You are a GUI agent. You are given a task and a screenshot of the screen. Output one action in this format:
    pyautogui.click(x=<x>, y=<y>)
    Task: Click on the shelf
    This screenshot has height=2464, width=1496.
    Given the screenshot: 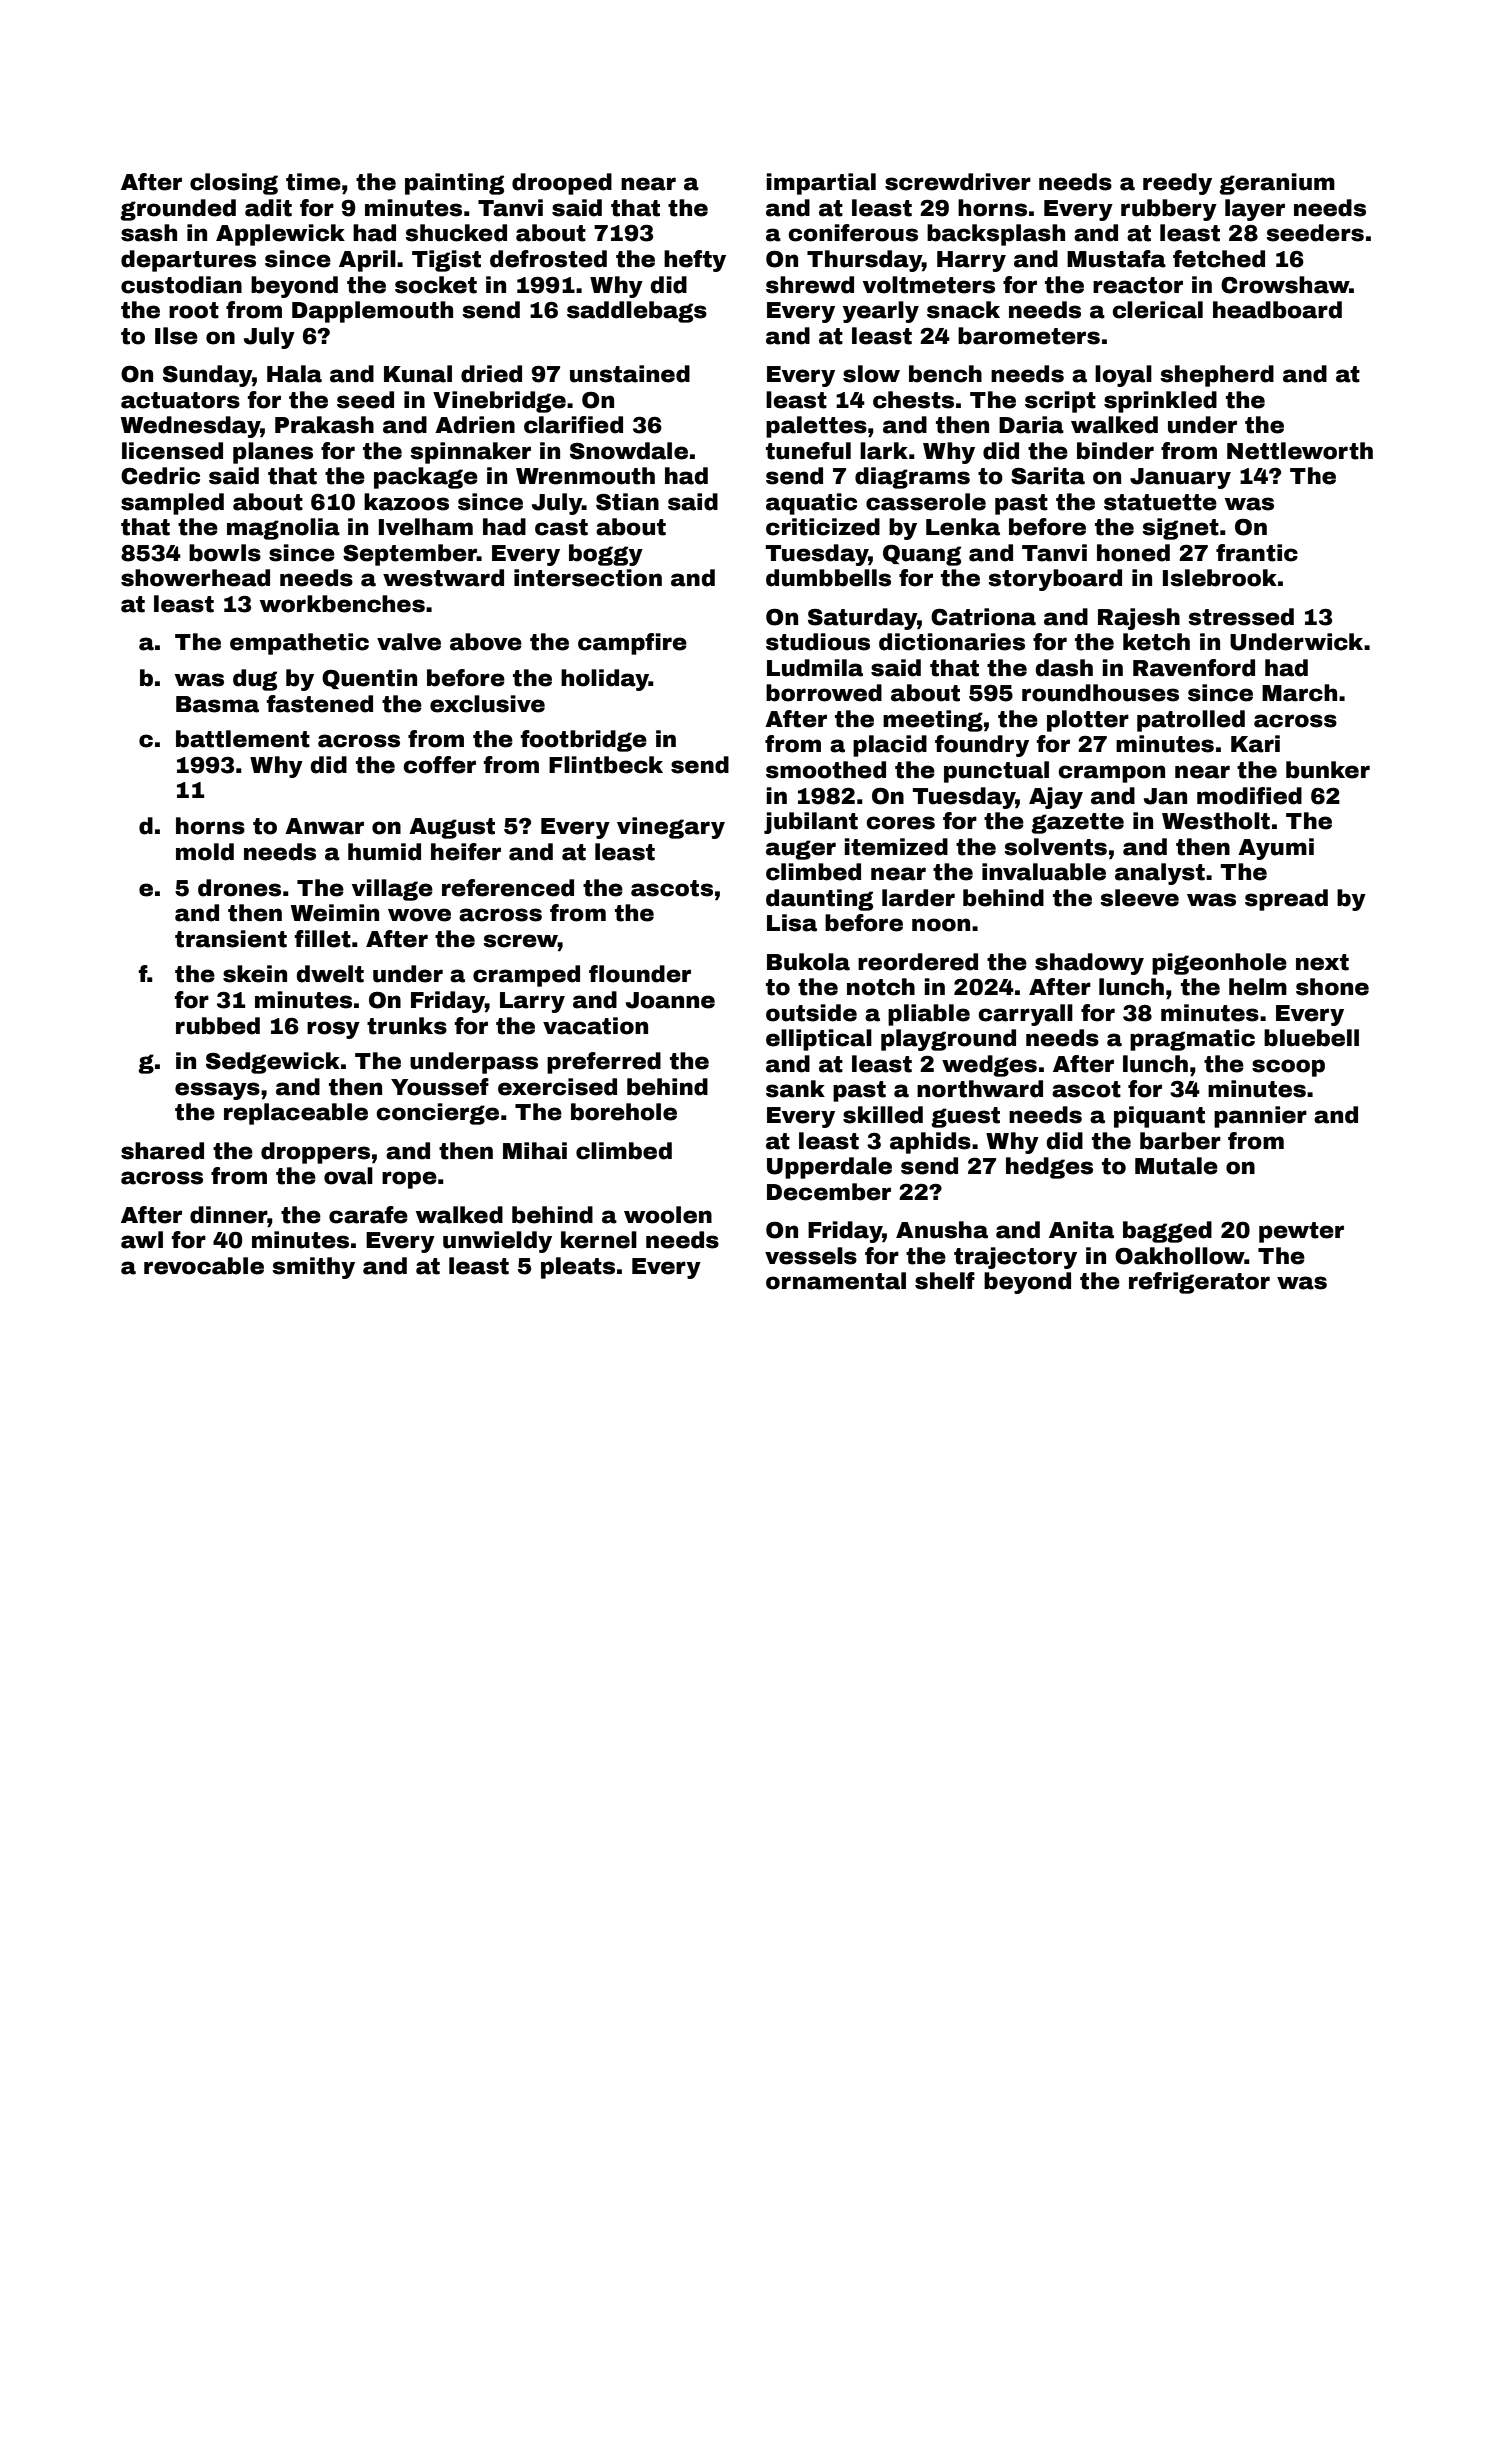 What is the action you would take?
    pyautogui.click(x=945, y=1281)
